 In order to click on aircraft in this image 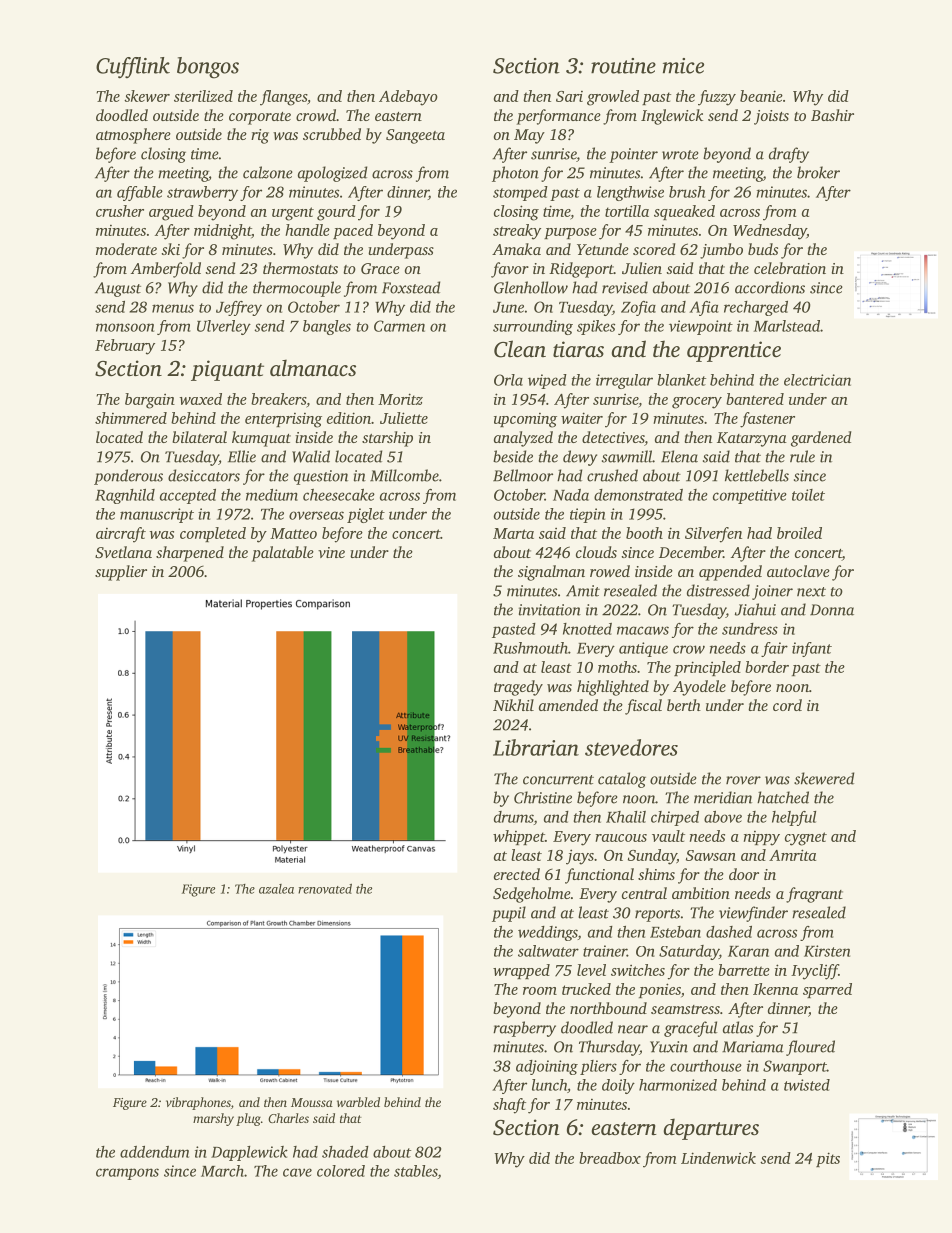, I will do `click(121, 535)`.
